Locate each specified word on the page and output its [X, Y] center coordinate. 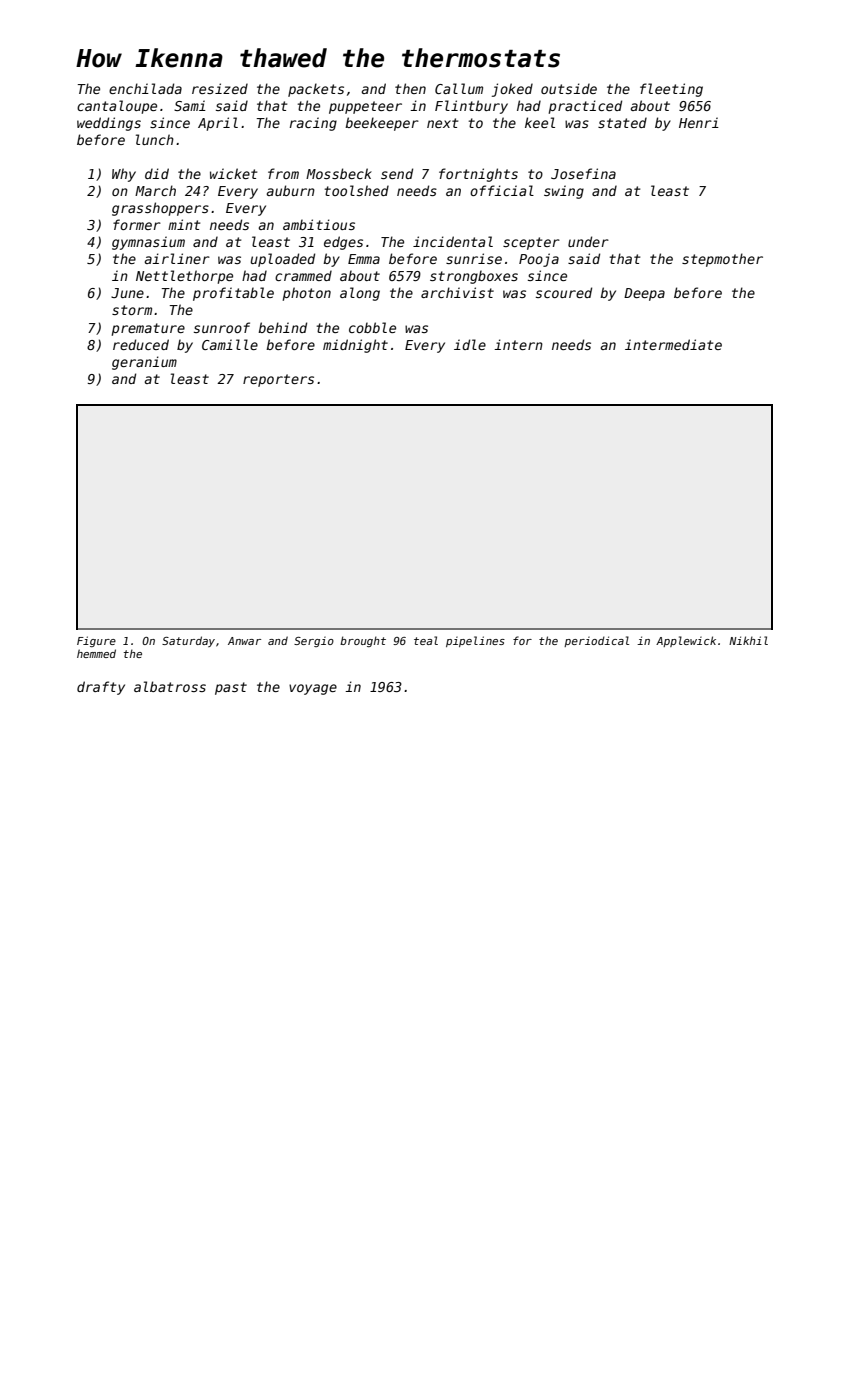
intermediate [673, 344]
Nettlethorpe [184, 277]
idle [470, 344]
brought [363, 641]
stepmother [722, 260]
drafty [101, 688]
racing [313, 124]
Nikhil [748, 640]
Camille [230, 344]
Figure [96, 641]
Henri [699, 122]
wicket [233, 173]
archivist [457, 292]
